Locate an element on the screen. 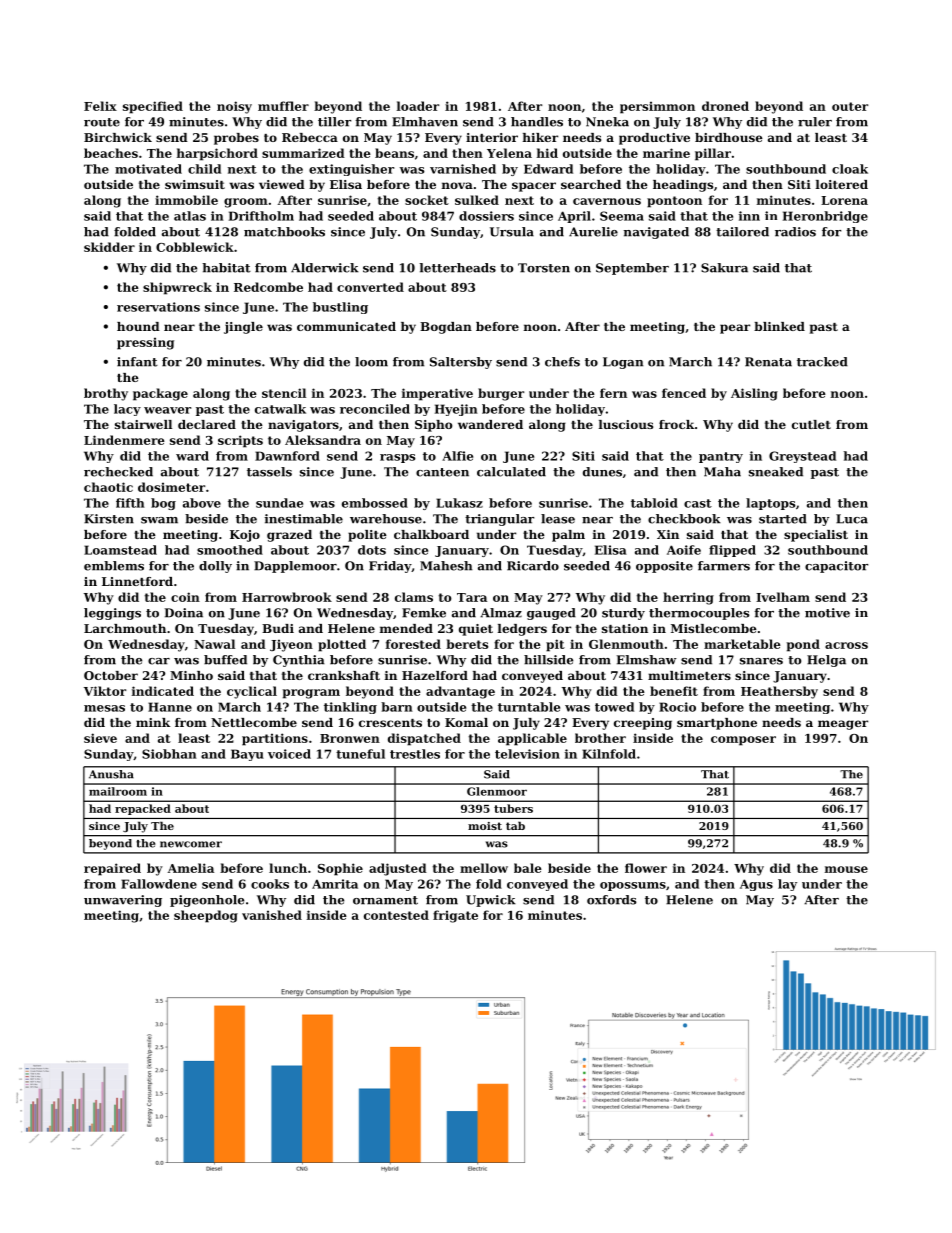 This screenshot has height=1233, width=952. unwavering is located at coordinates (123, 901).
